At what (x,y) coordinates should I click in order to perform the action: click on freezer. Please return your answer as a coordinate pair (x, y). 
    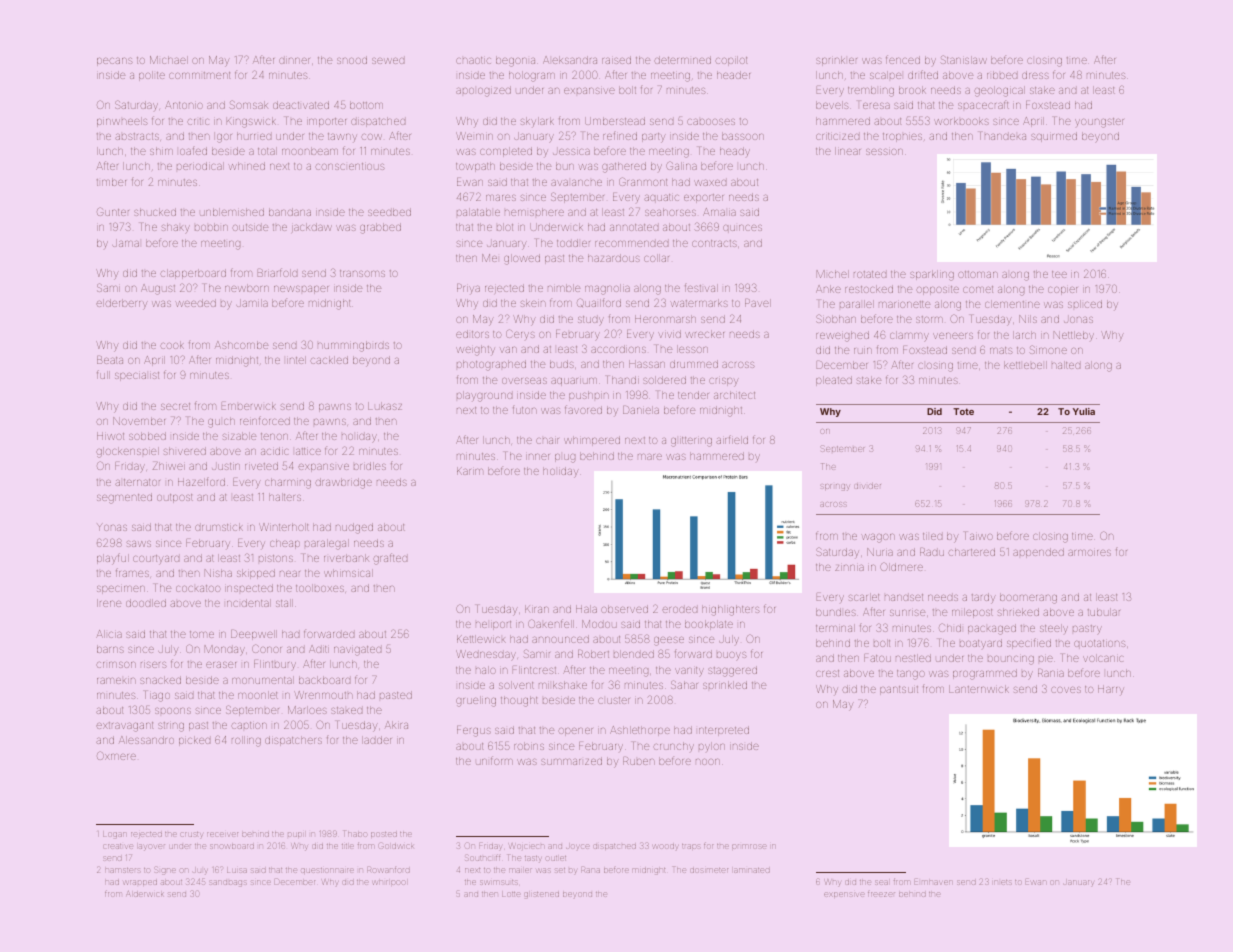
    Looking at the image, I should click on (881, 894).
